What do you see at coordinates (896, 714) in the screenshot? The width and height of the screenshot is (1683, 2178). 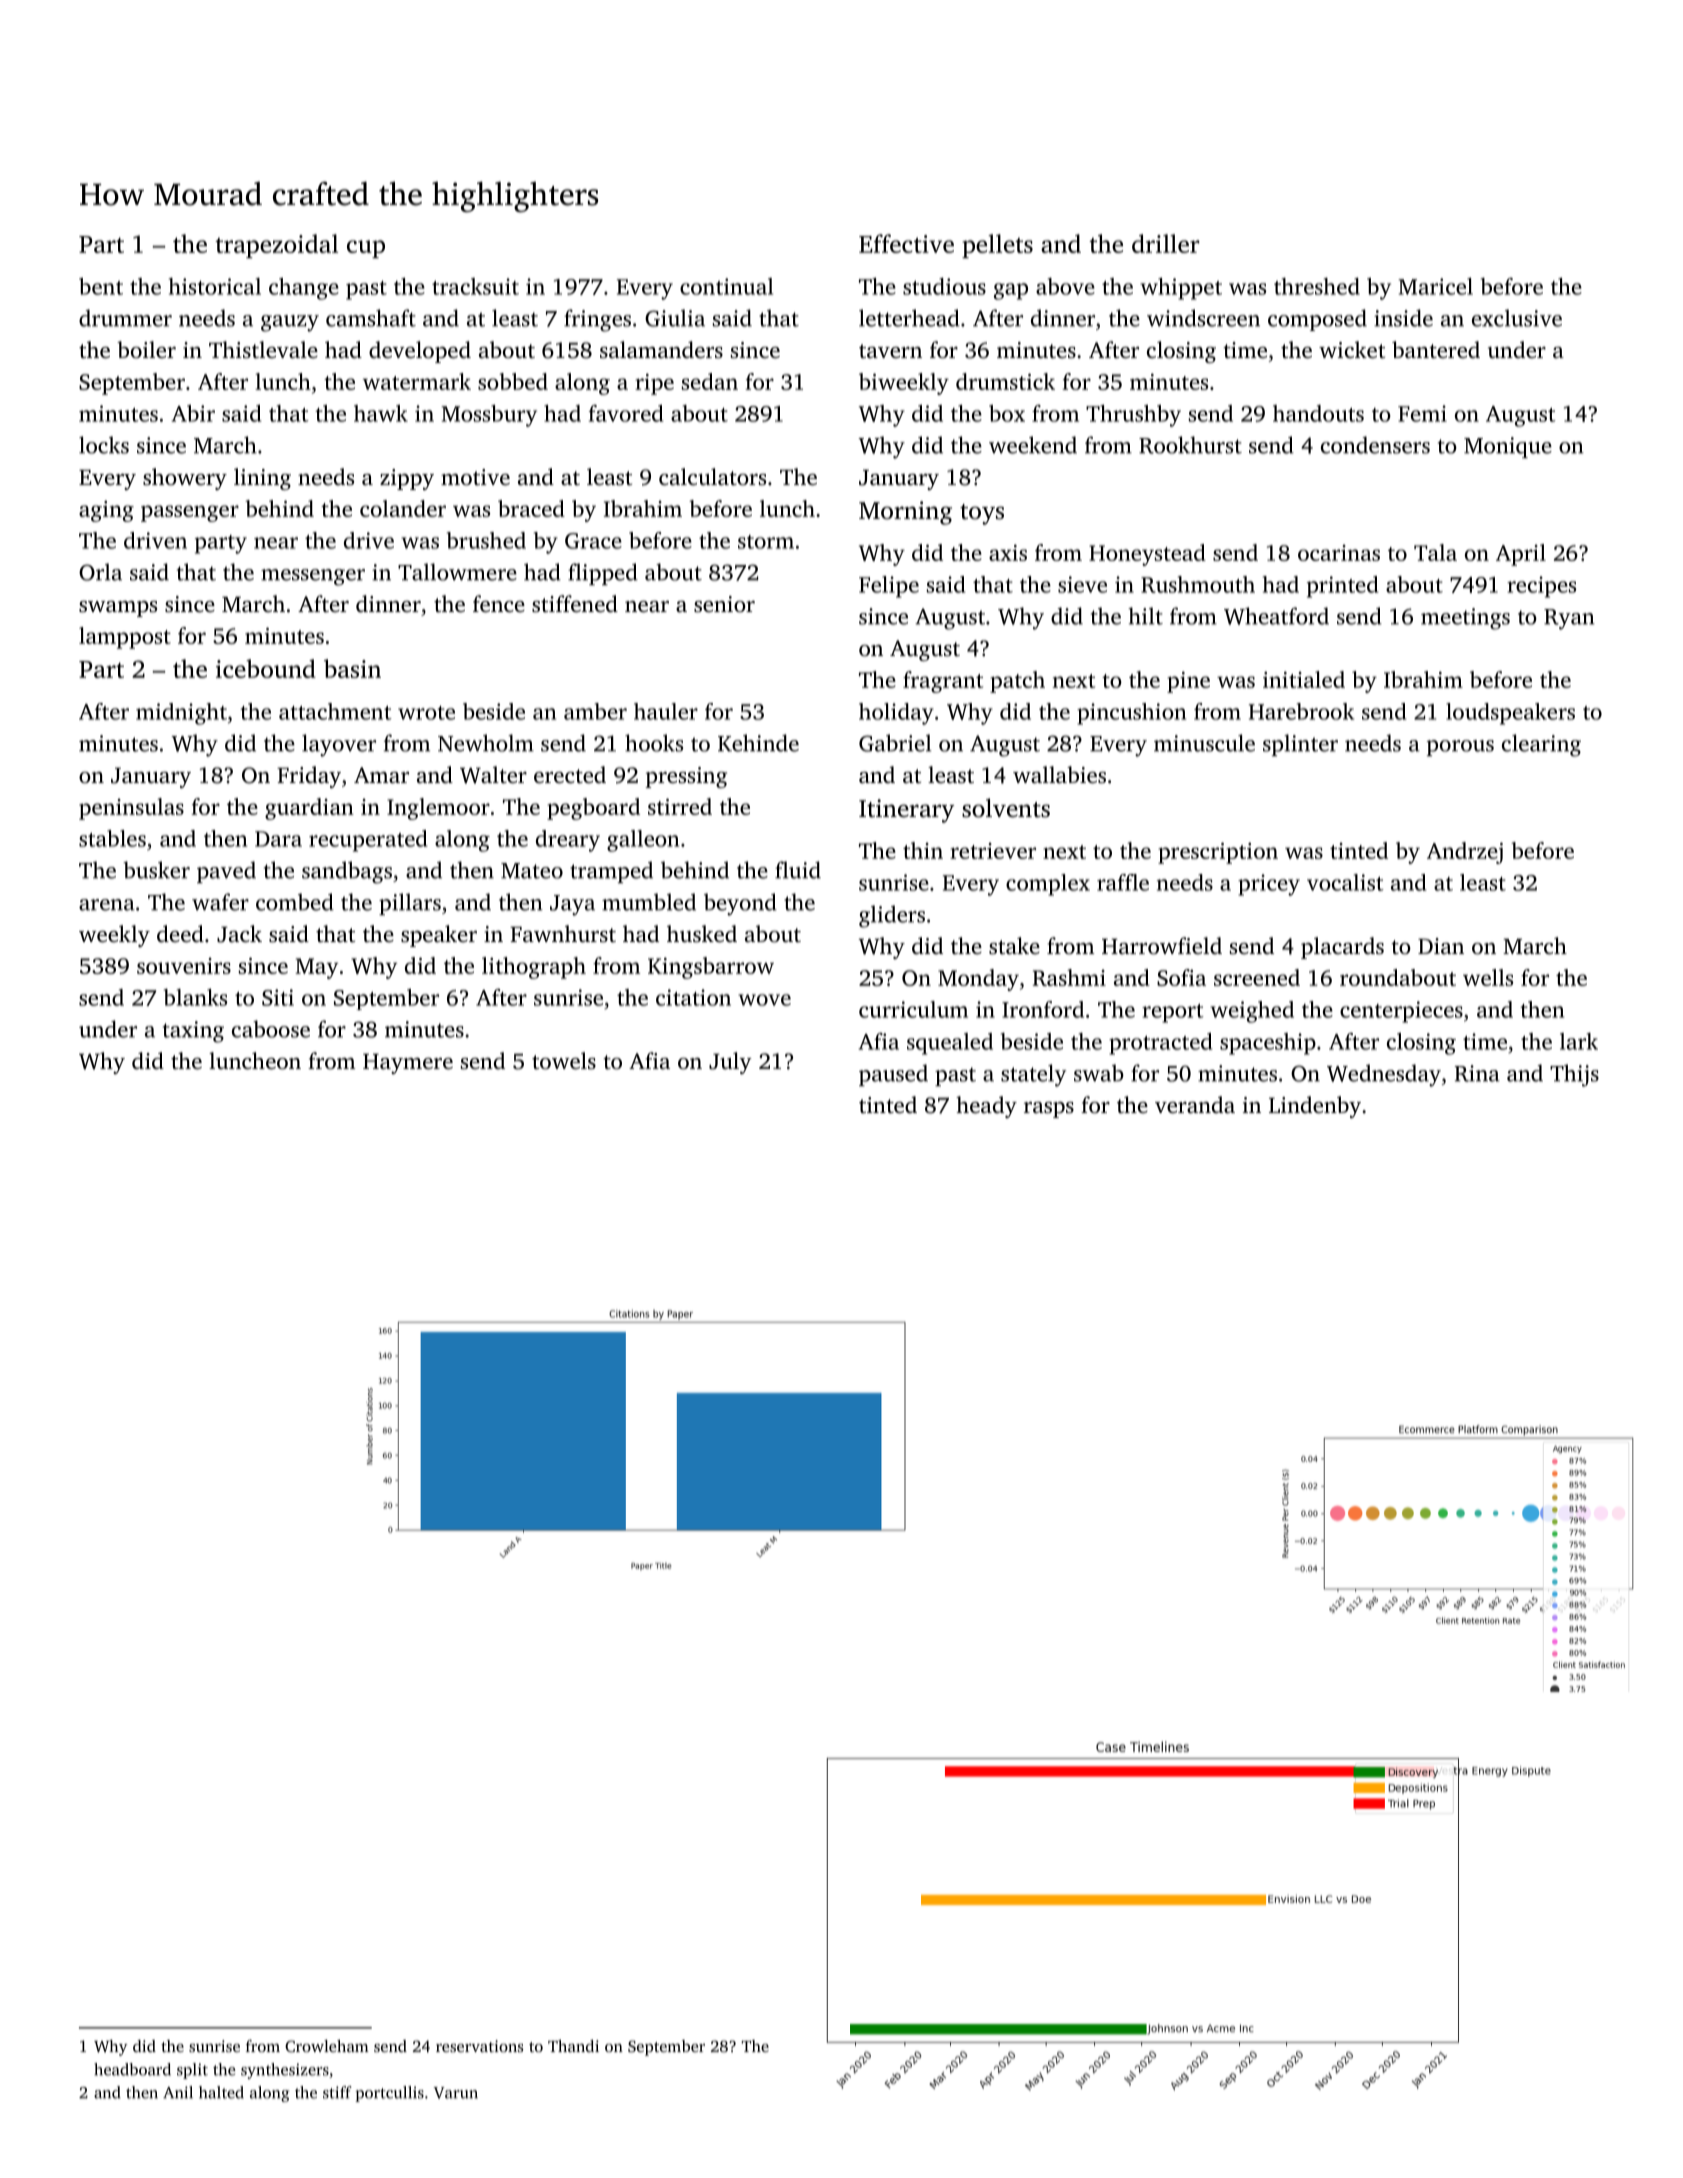 I see `holiday` at bounding box center [896, 714].
